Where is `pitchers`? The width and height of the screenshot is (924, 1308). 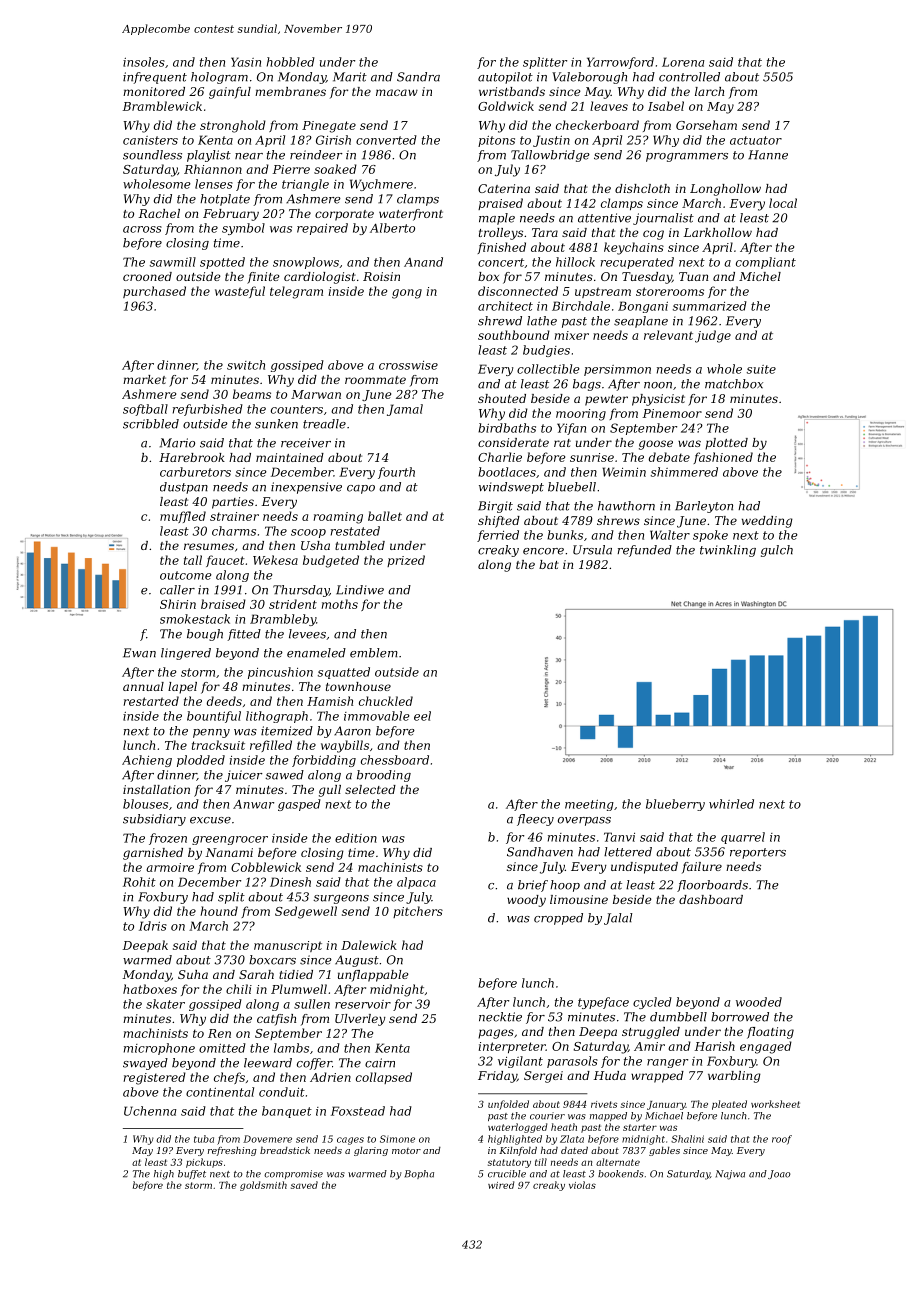 pitchers is located at coordinates (418, 912).
